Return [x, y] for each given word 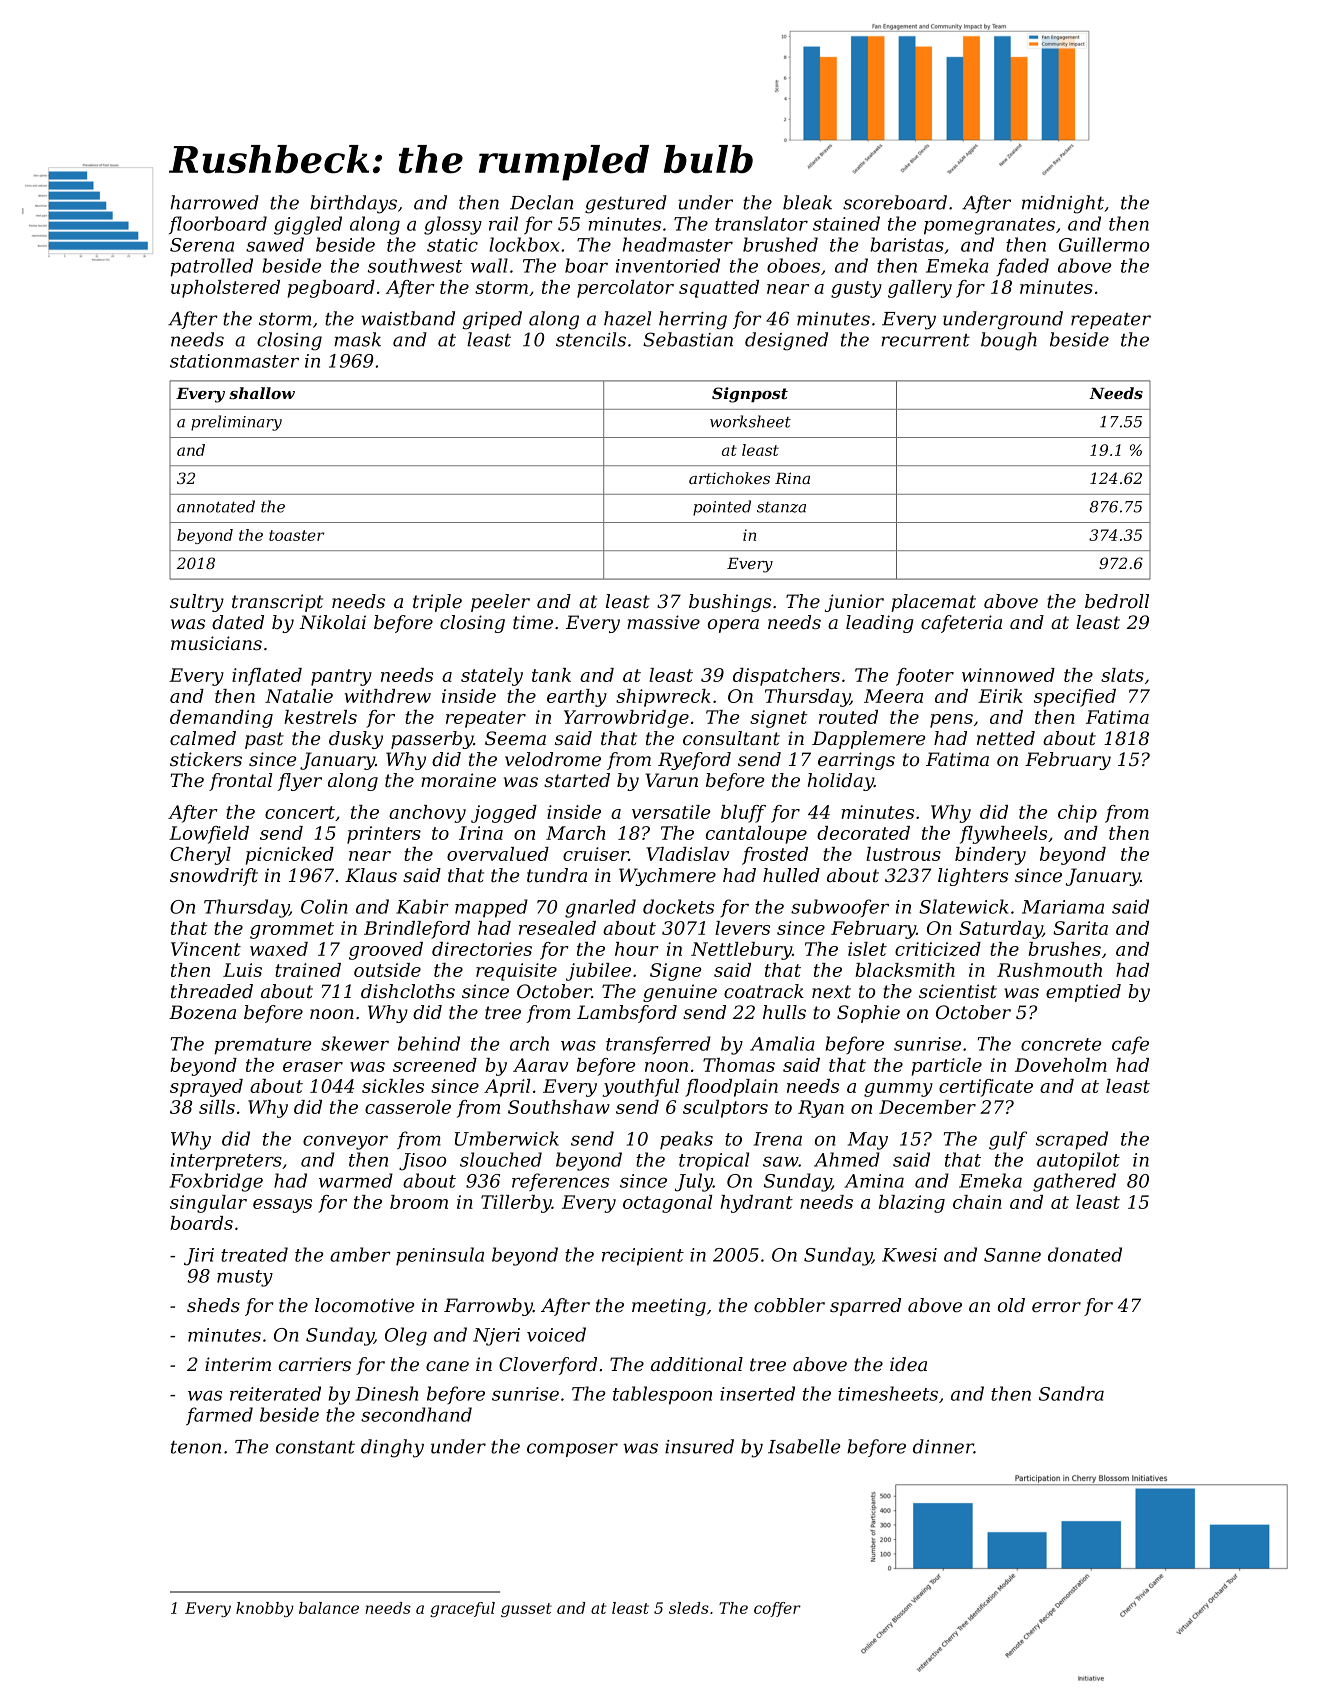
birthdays [353, 204]
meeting [669, 1307]
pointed [722, 508]
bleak [807, 202]
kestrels [320, 717]
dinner [943, 1446]
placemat [933, 603]
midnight [1063, 204]
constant [315, 1447]
